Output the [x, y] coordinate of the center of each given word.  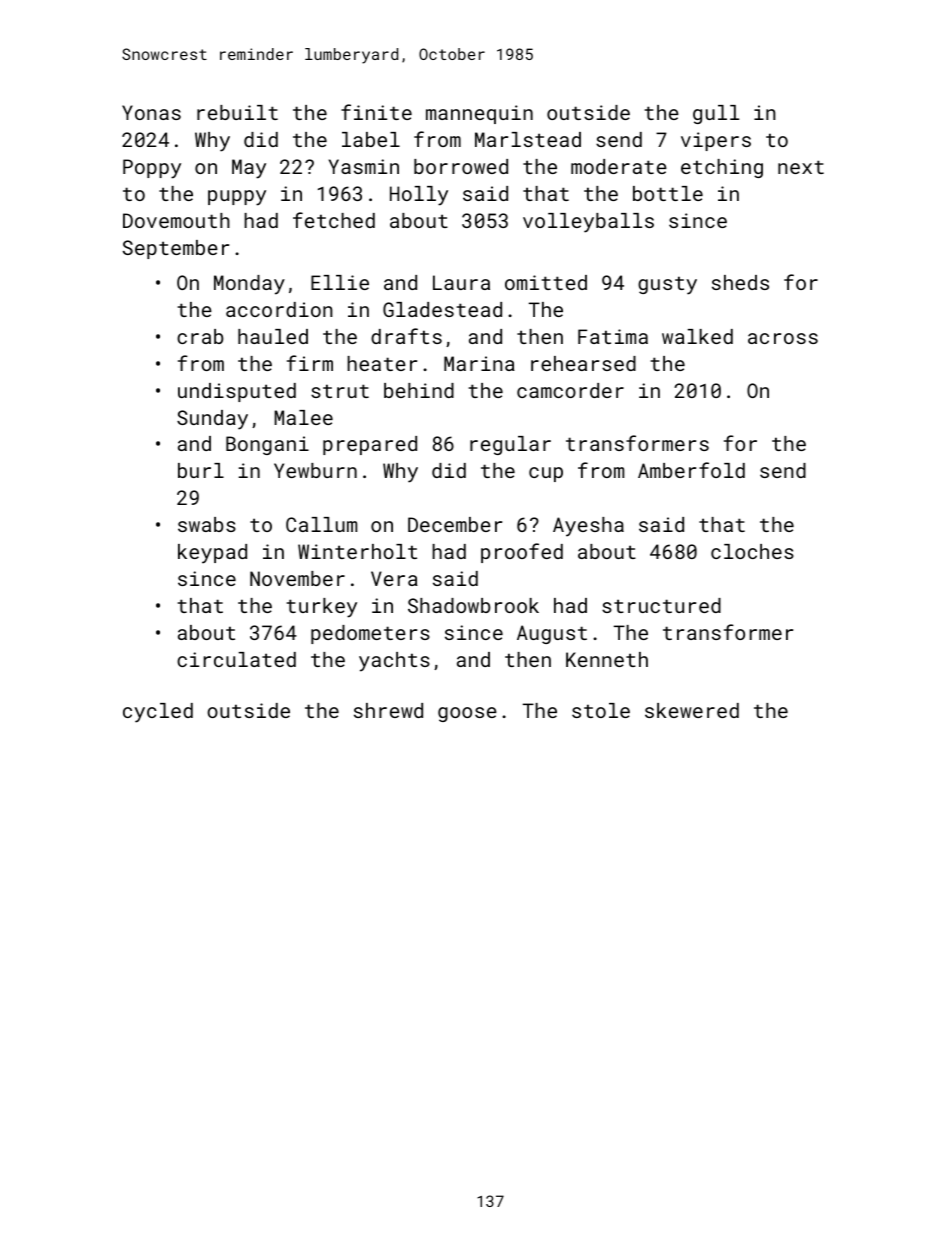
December [455, 524]
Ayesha [588, 527]
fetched [334, 220]
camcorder [570, 390]
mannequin [479, 114]
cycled [158, 713]
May [249, 169]
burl [201, 470]
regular [510, 445]
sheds [740, 282]
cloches [752, 551]
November [297, 578]
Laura [461, 282]
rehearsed [583, 363]
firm [310, 363]
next [801, 167]
